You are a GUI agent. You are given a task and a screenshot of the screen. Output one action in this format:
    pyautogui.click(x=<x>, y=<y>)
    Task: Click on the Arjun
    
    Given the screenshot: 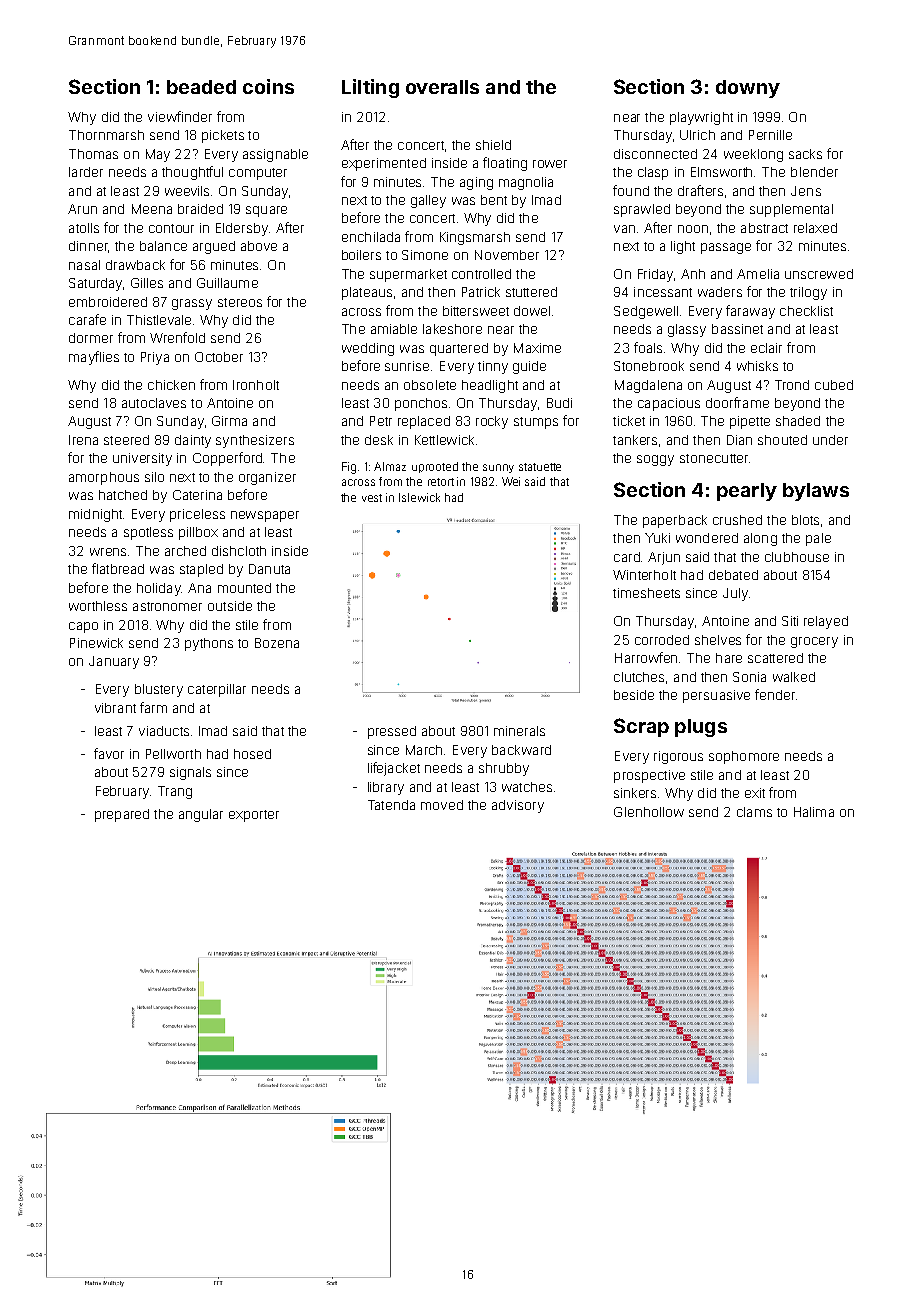 What is the action you would take?
    pyautogui.click(x=664, y=558)
